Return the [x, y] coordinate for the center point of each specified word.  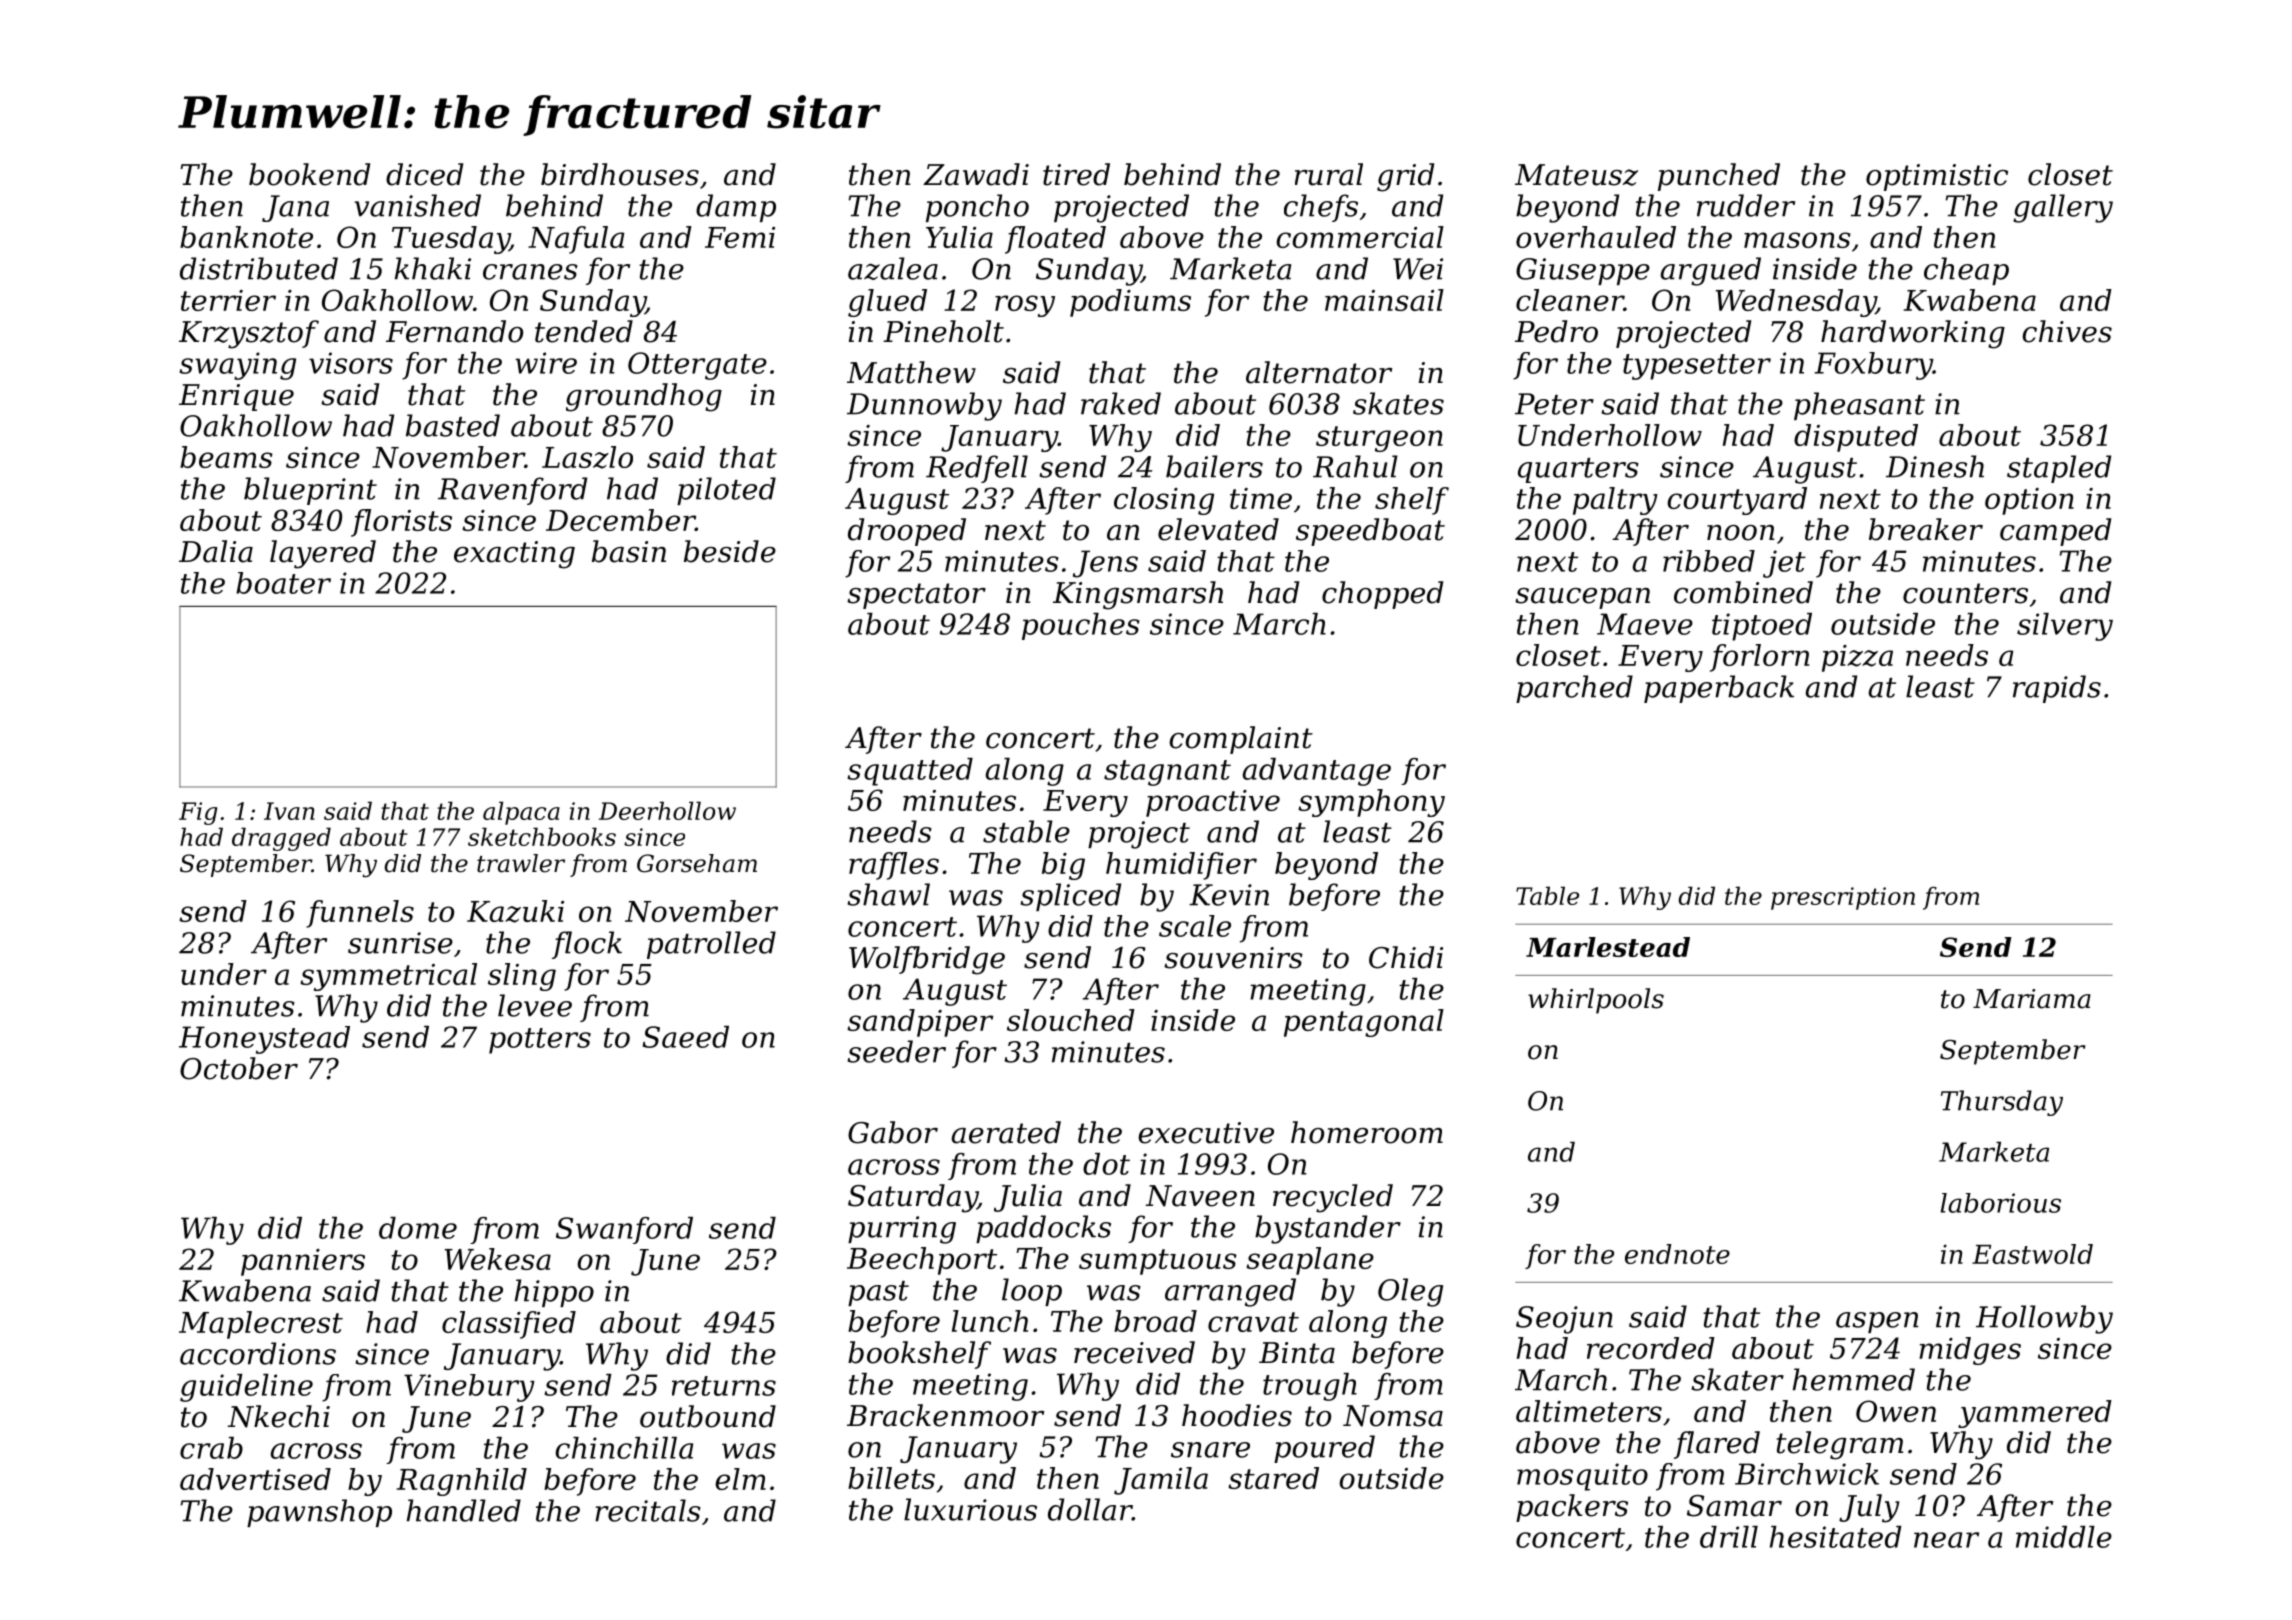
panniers [303, 1262]
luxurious [970, 1509]
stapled [2059, 469]
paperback [1719, 689]
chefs [1321, 208]
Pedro [1556, 331]
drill [1729, 1537]
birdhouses [620, 174]
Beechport [922, 1261]
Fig [198, 813]
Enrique [236, 397]
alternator [1319, 372]
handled [464, 1510]
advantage [1317, 772]
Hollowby [2044, 1319]
